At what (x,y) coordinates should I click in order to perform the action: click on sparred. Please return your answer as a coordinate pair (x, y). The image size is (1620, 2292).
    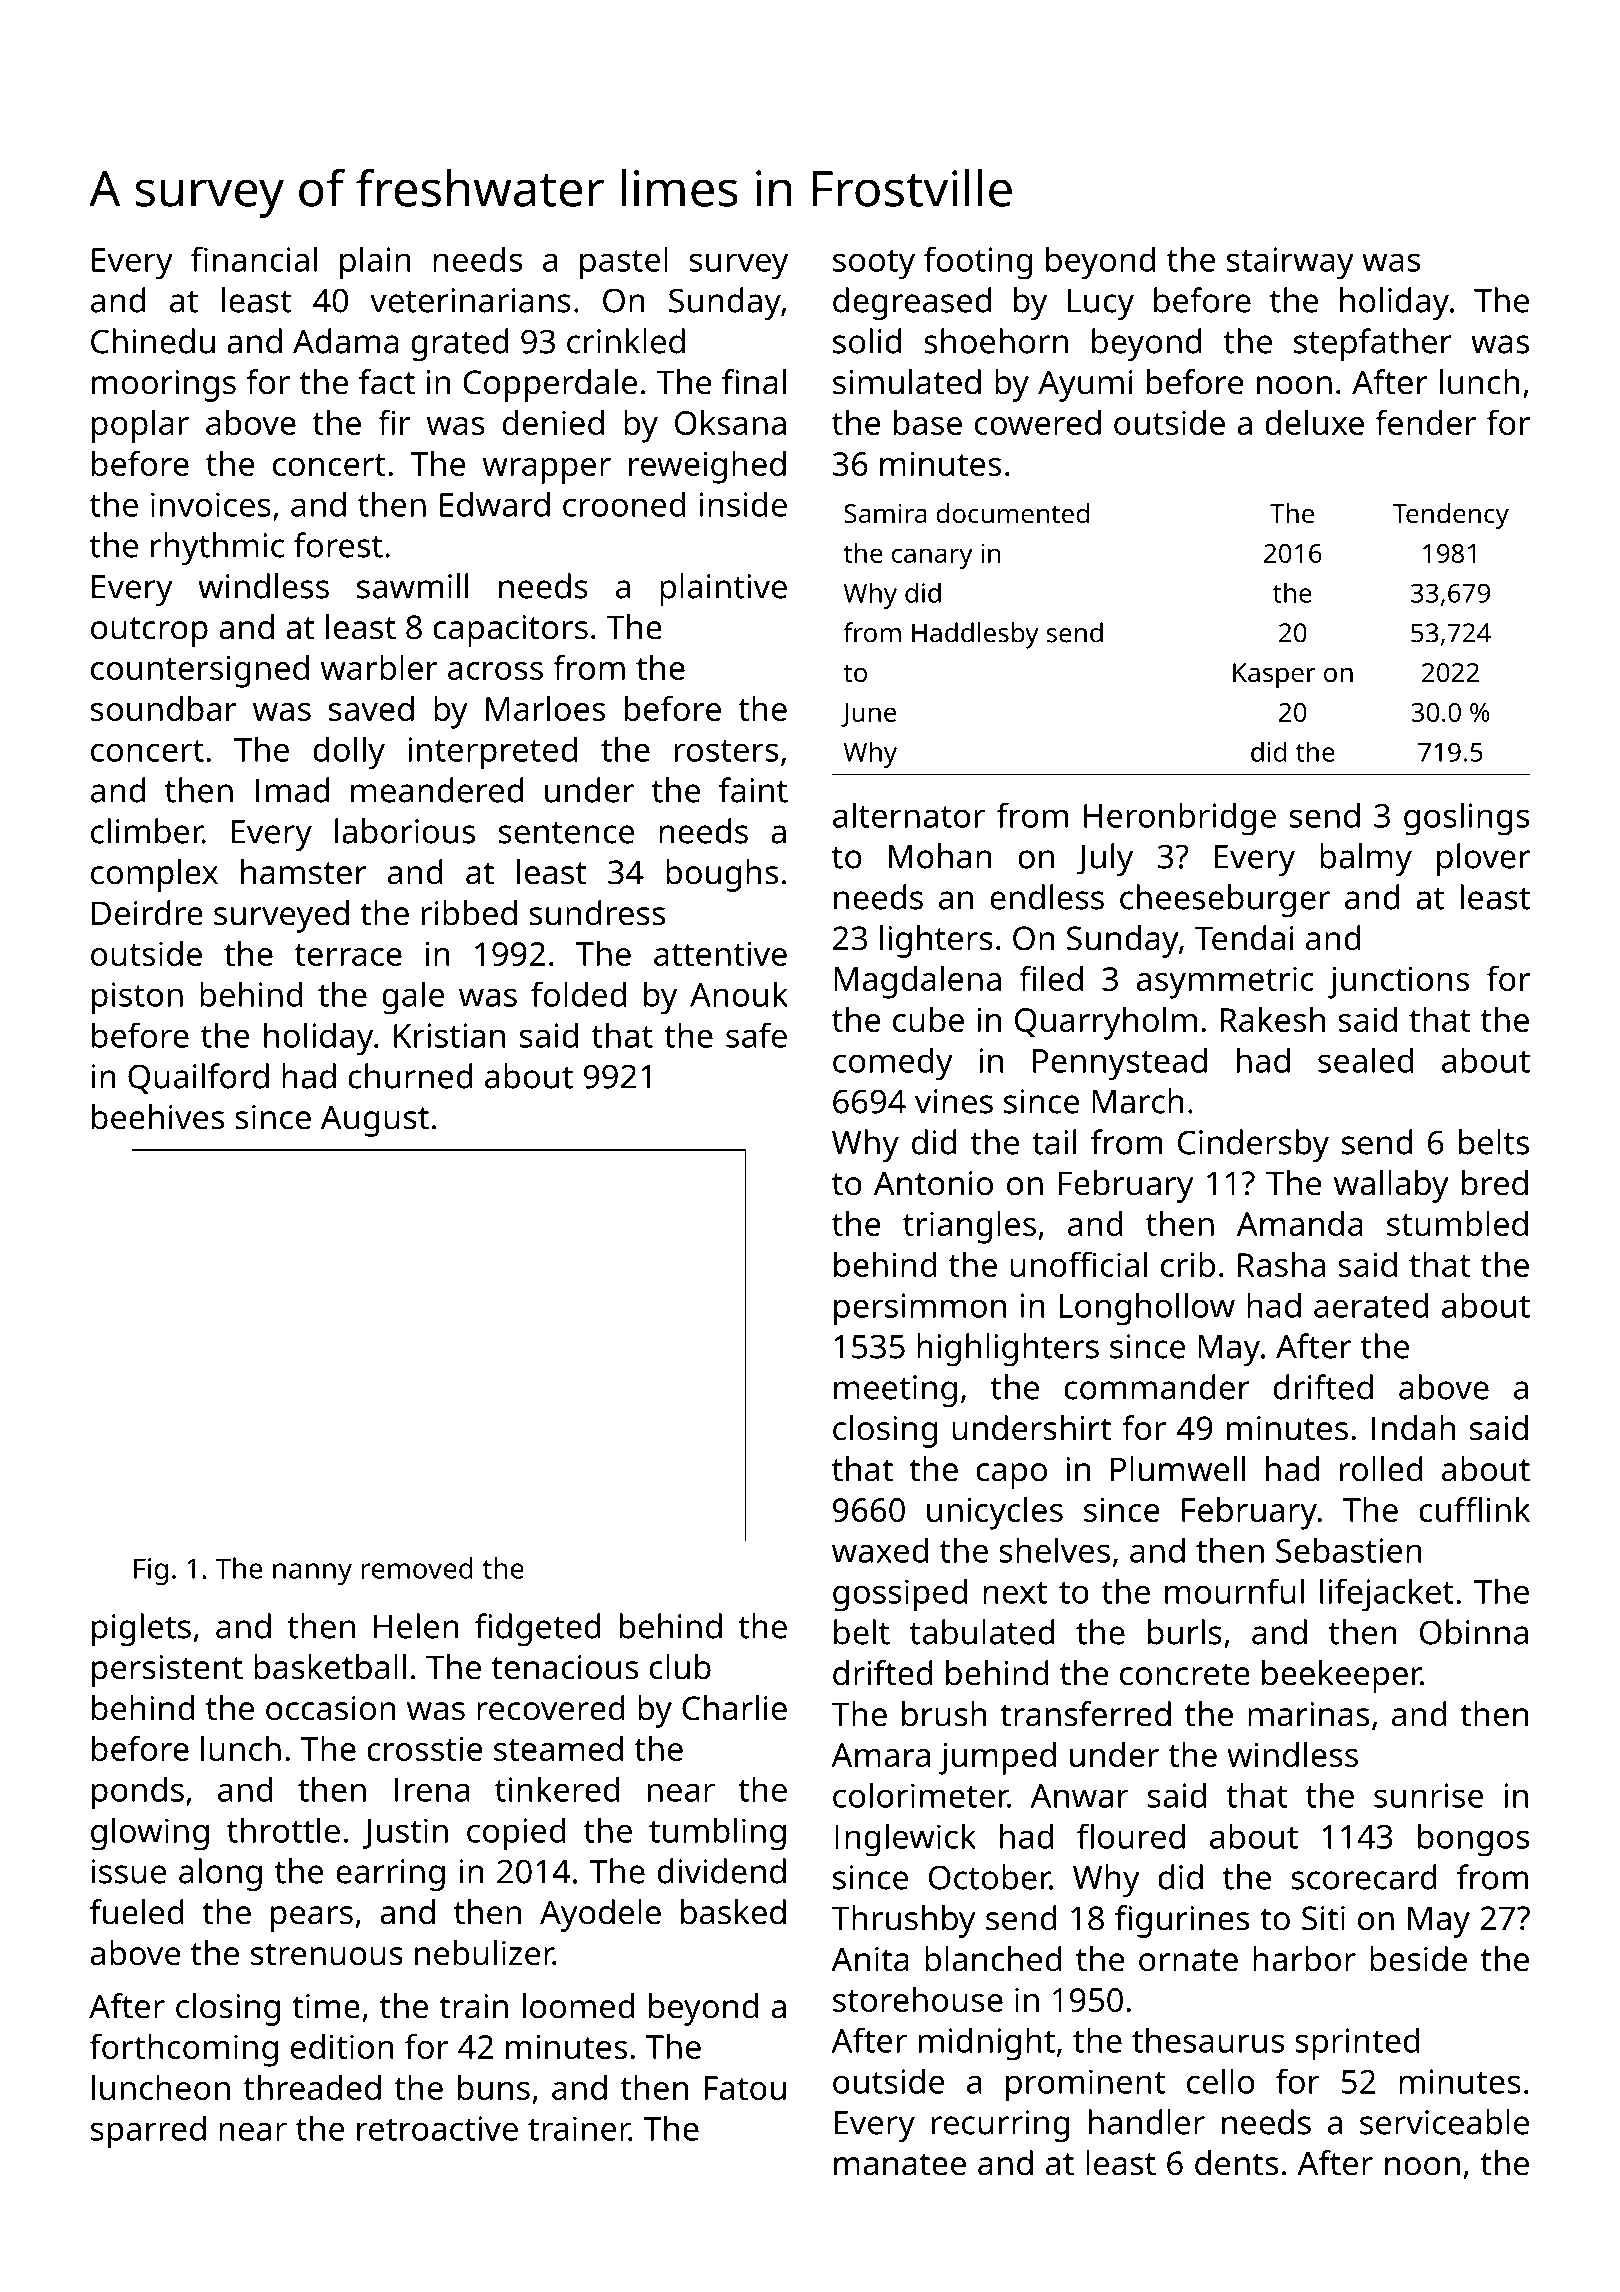
    Looking at the image, I should click on (148, 2132).
